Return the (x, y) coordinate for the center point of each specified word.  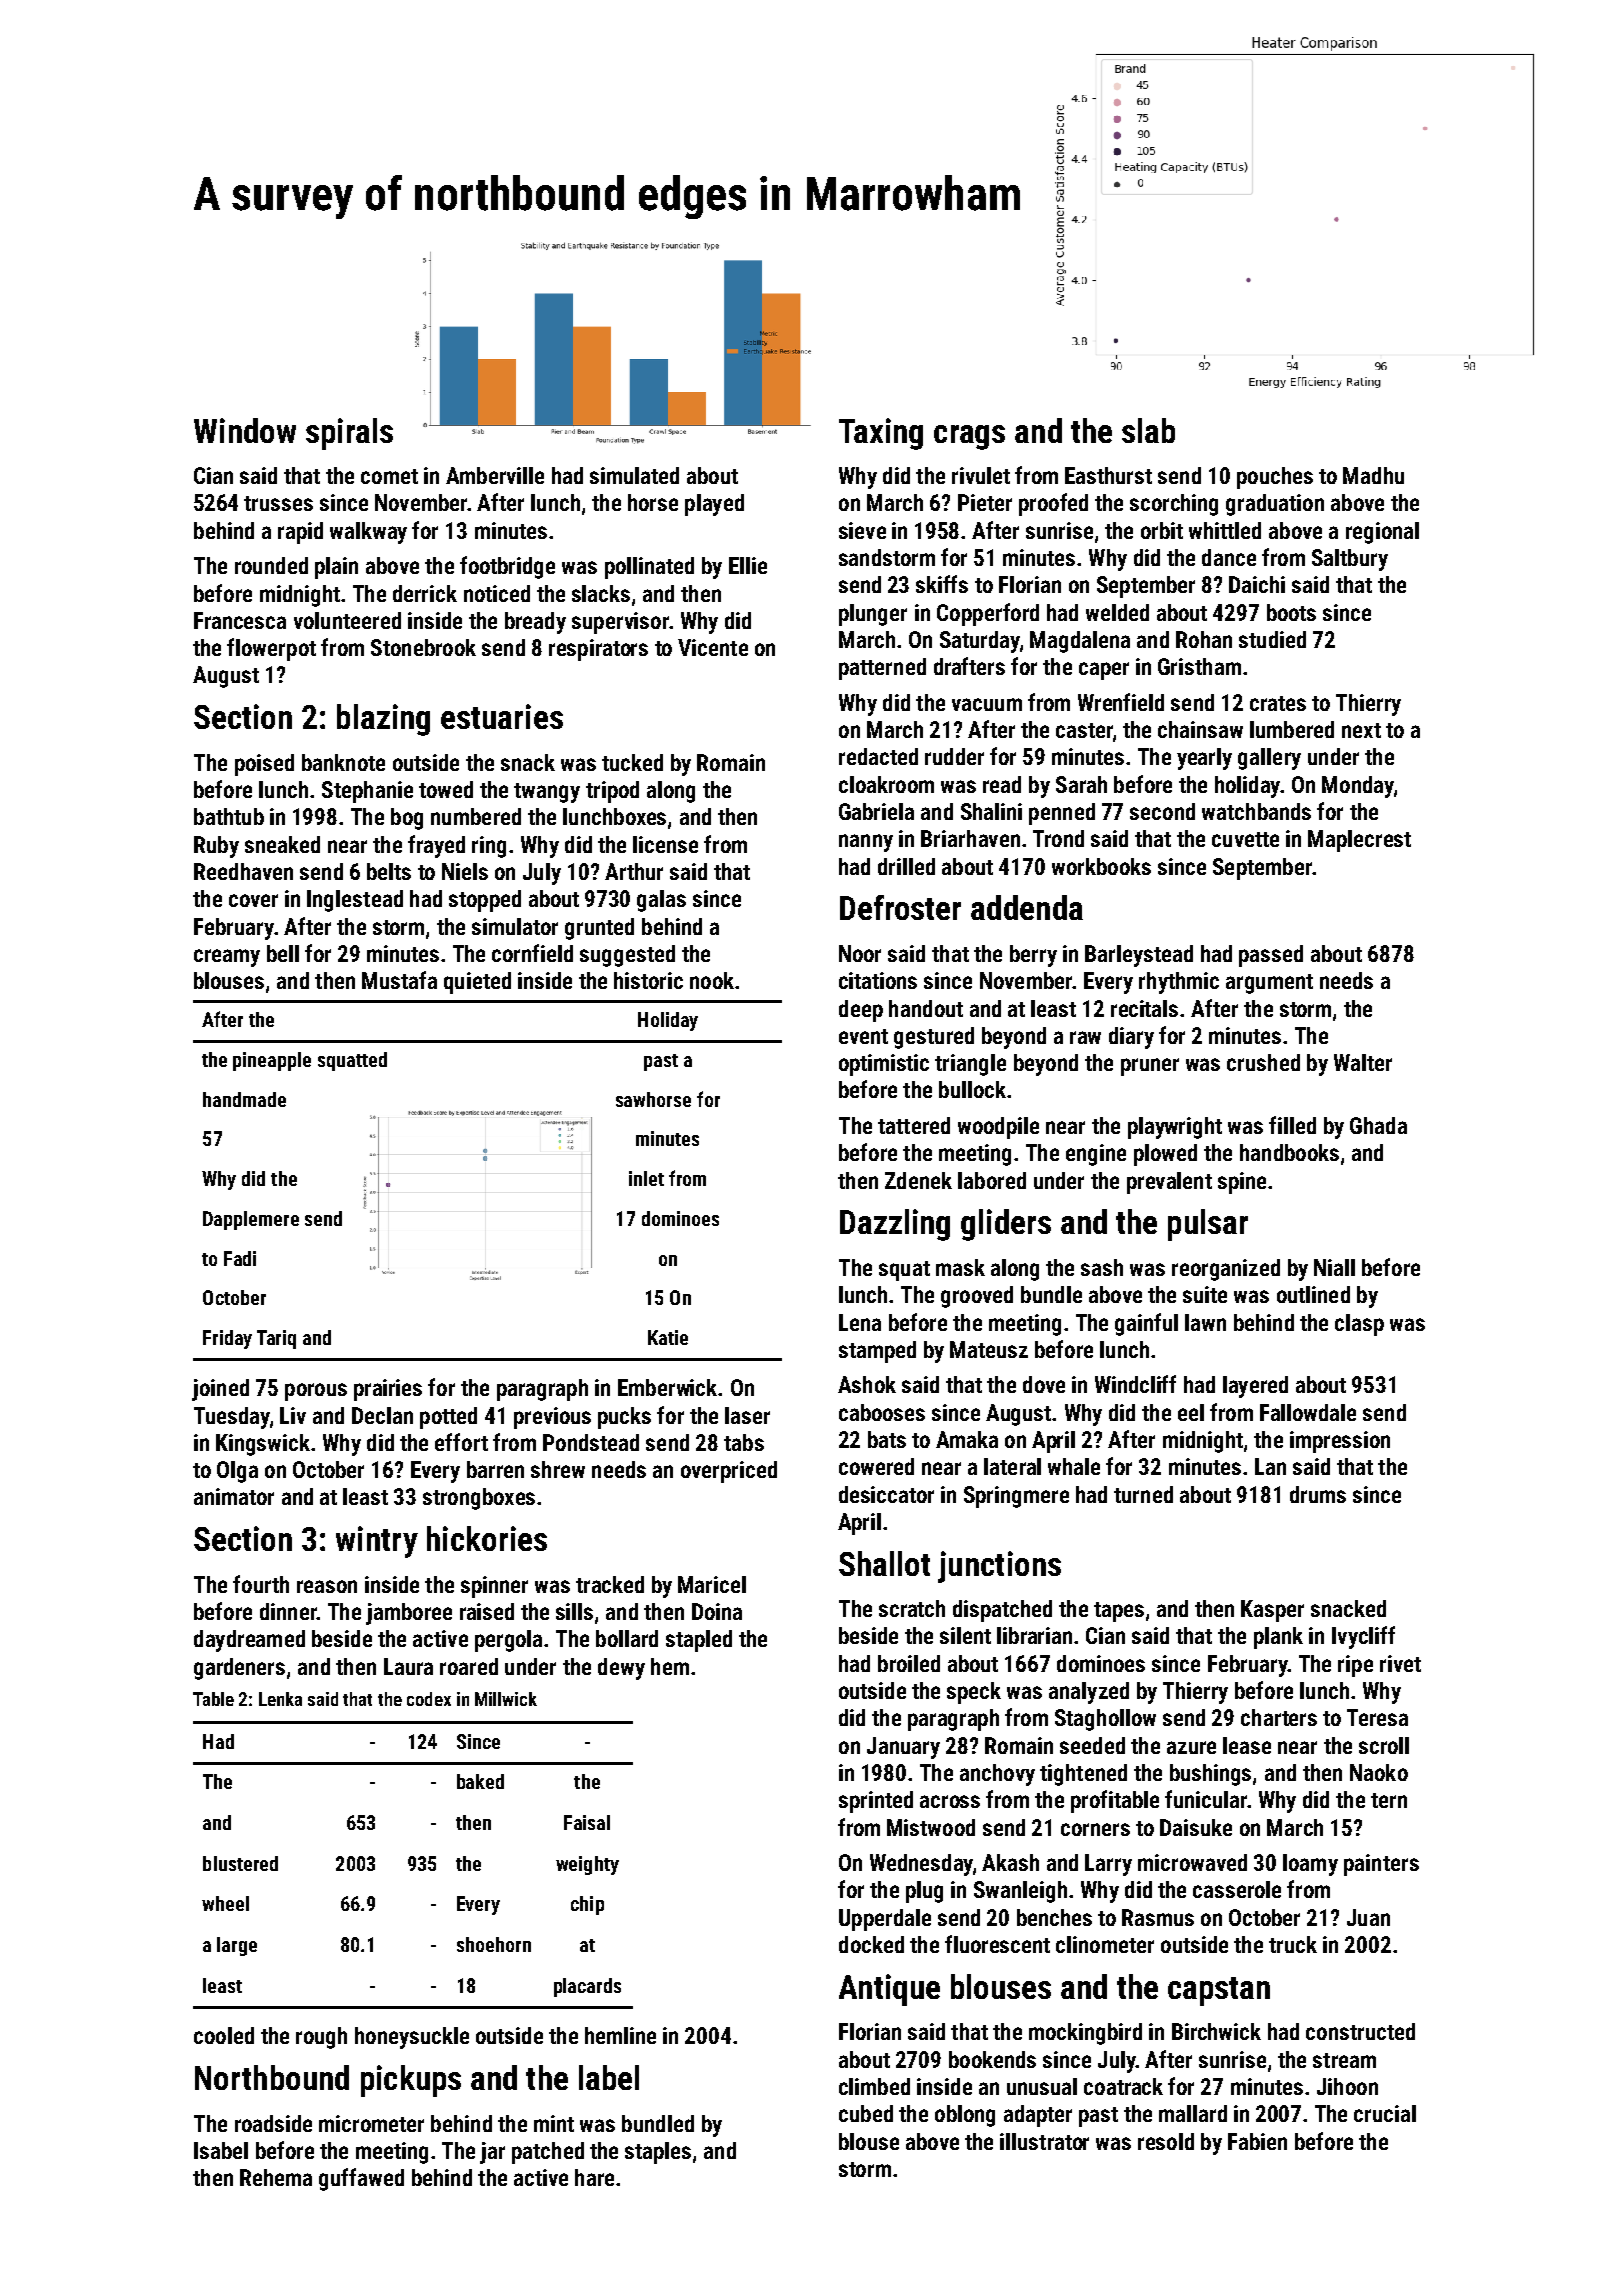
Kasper (1272, 1611)
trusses (278, 503)
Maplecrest (1359, 841)
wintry (377, 1542)
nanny (866, 843)
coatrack (1123, 2086)
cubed (866, 2113)
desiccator (886, 1494)
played (714, 505)
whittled (1225, 530)
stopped (485, 901)
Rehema (276, 2177)
